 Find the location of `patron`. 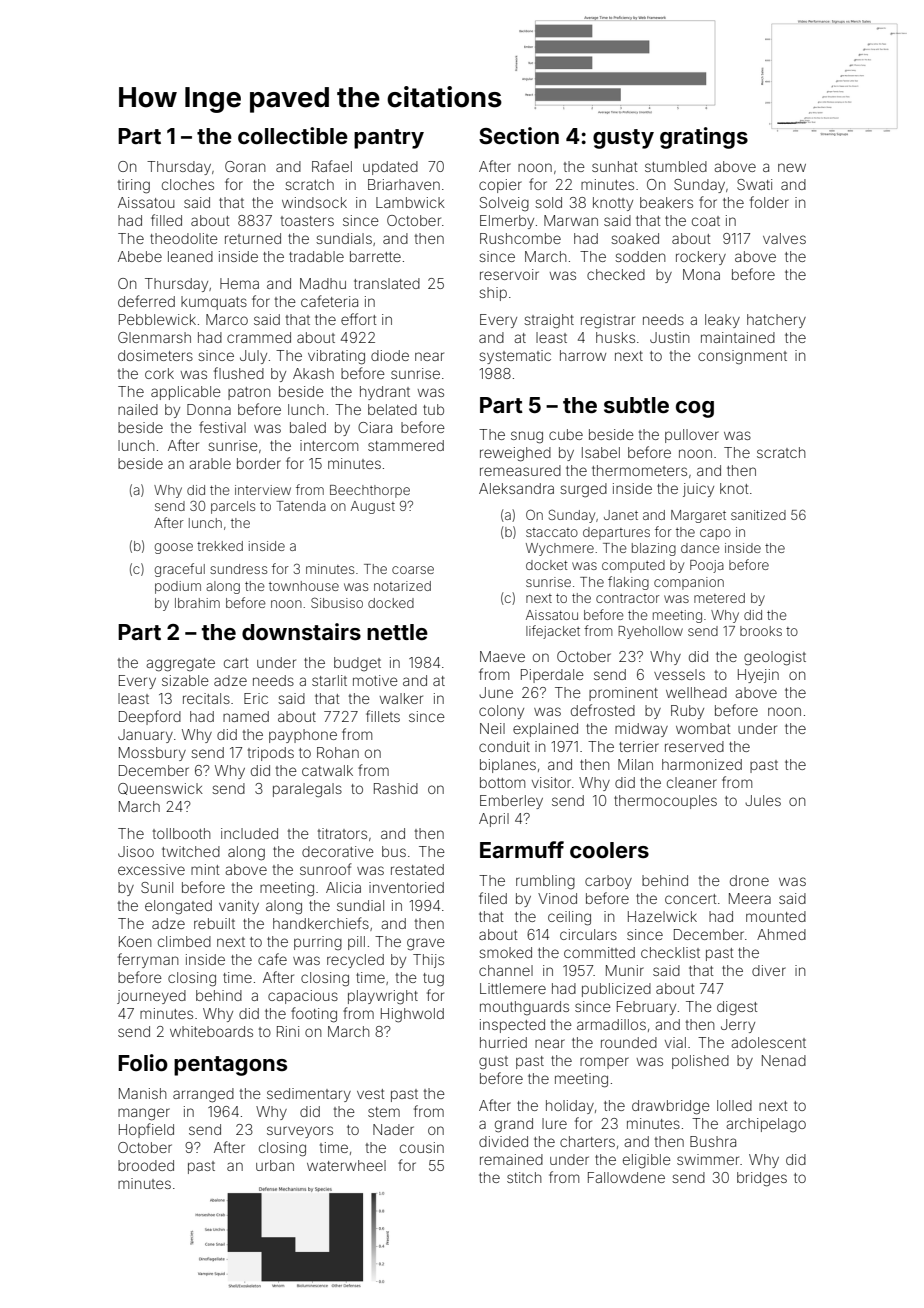

patron is located at coordinates (249, 393).
